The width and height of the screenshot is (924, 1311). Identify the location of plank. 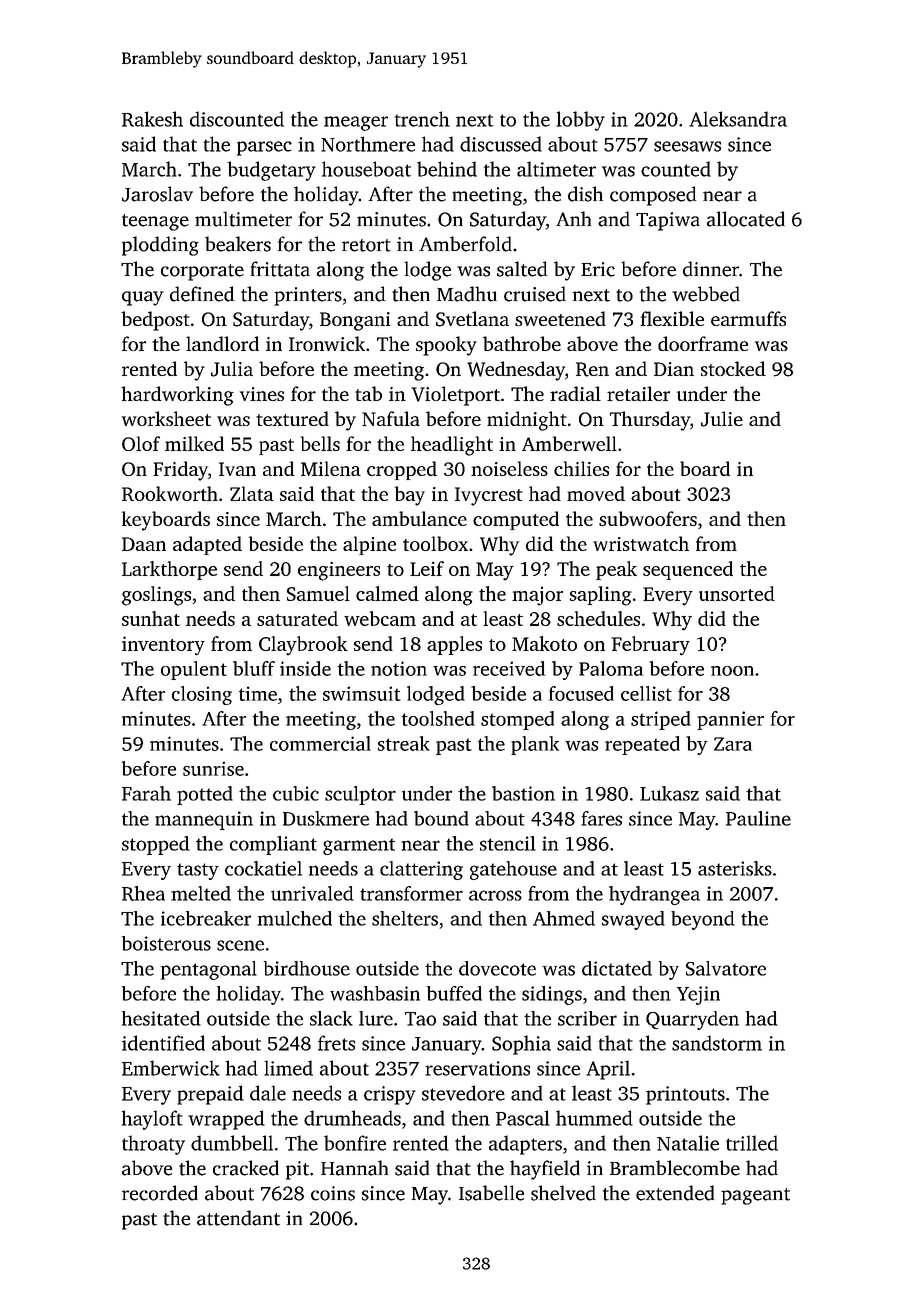
(535, 745).
